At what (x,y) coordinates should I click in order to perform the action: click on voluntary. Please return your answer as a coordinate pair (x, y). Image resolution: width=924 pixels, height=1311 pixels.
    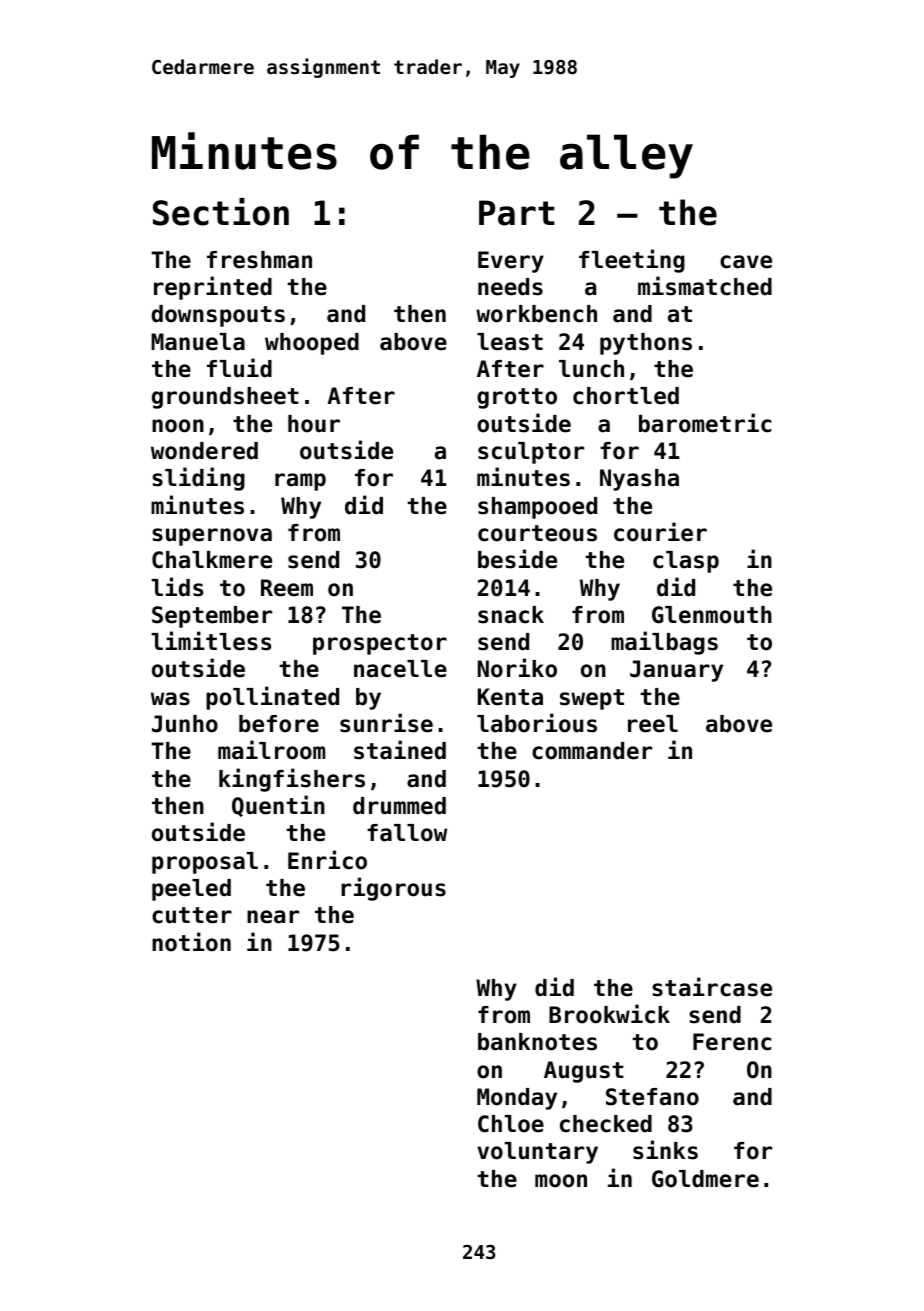
    Looking at the image, I should click on (537, 1153).
